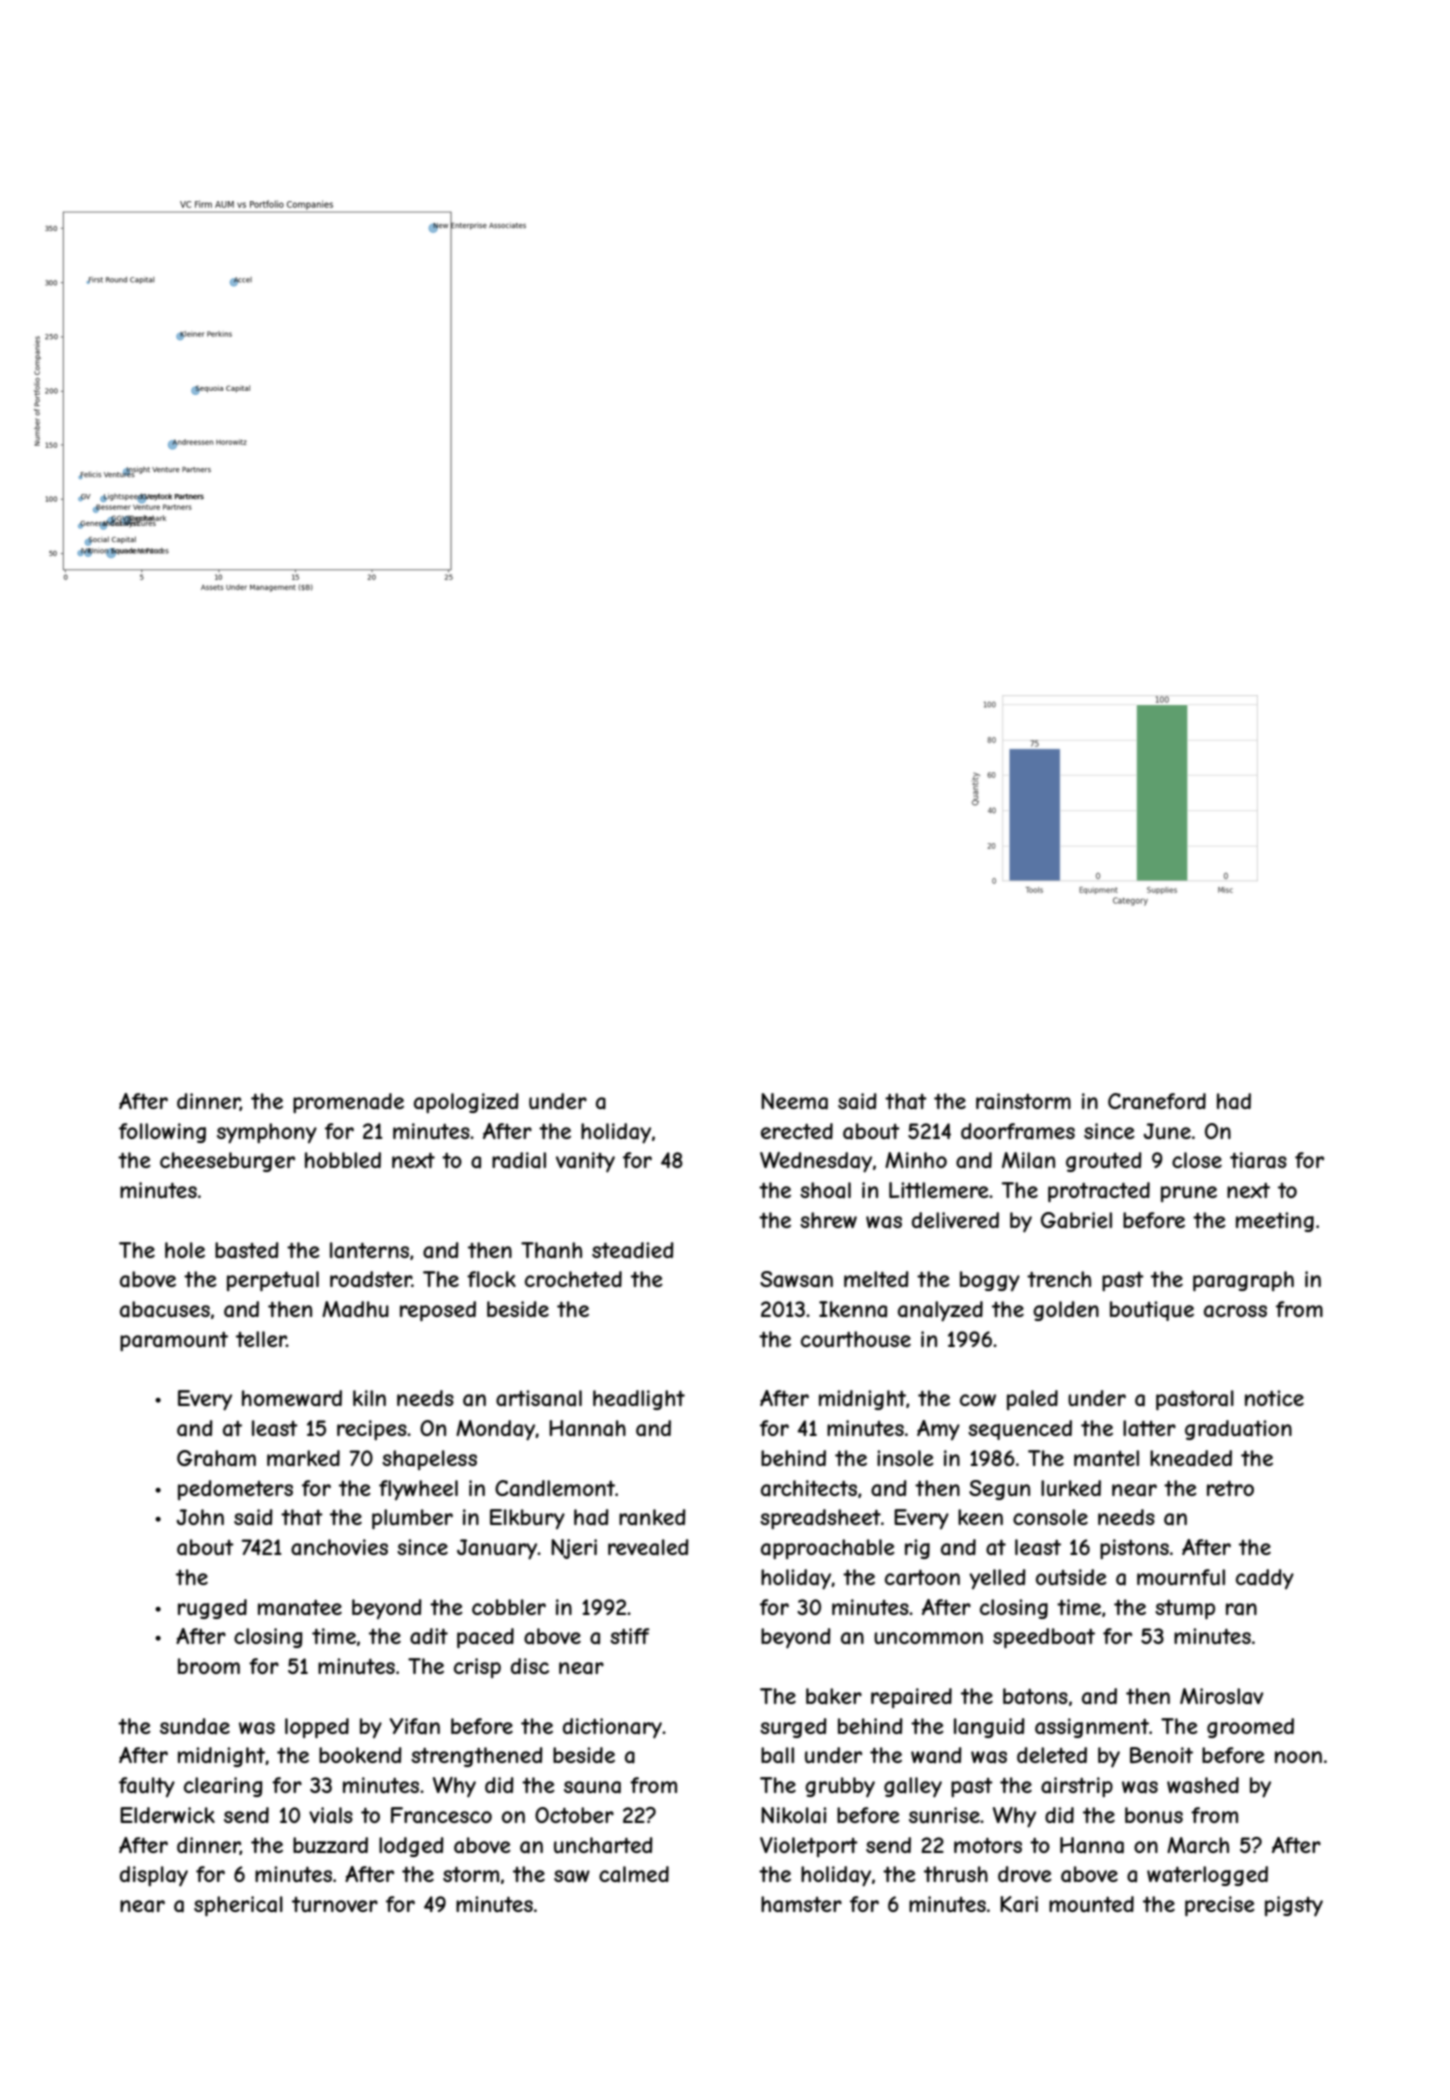  Describe the element at coordinates (261, 1339) in the image. I see `teller` at that location.
